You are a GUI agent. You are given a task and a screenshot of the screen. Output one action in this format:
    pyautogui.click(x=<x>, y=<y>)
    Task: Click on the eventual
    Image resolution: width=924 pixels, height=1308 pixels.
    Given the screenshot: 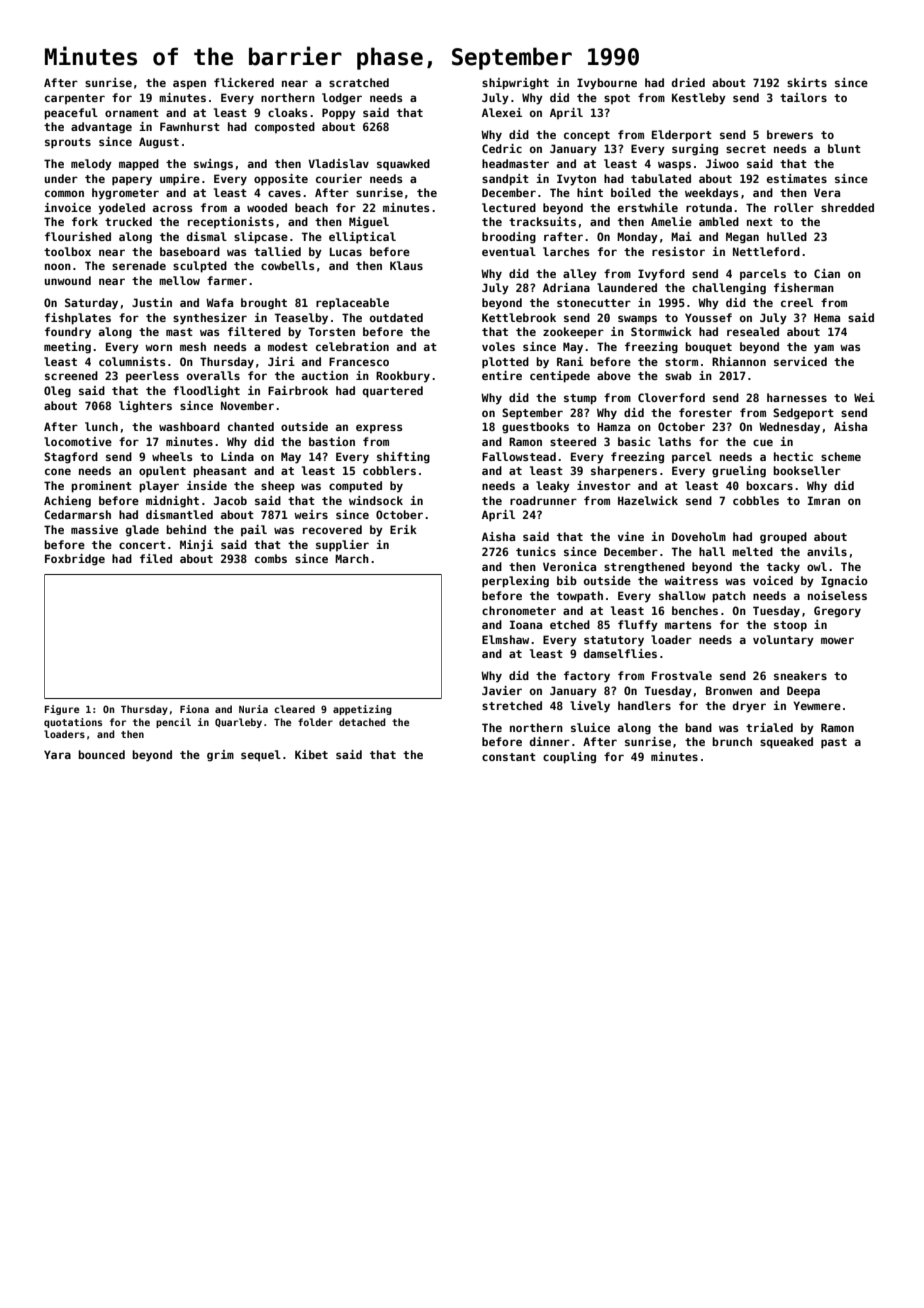 What is the action you would take?
    pyautogui.click(x=509, y=251)
